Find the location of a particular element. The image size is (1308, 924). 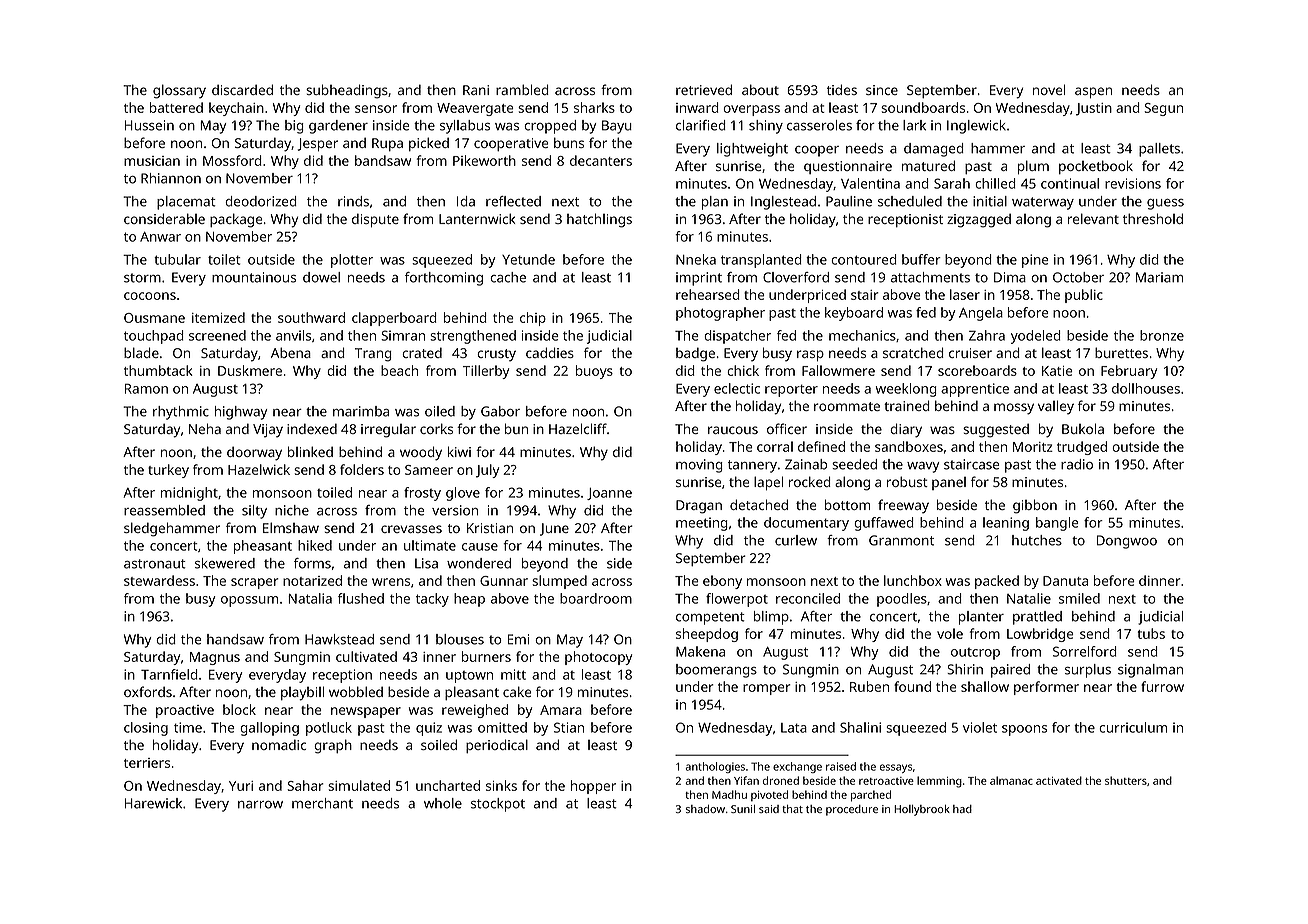

chip is located at coordinates (533, 319).
